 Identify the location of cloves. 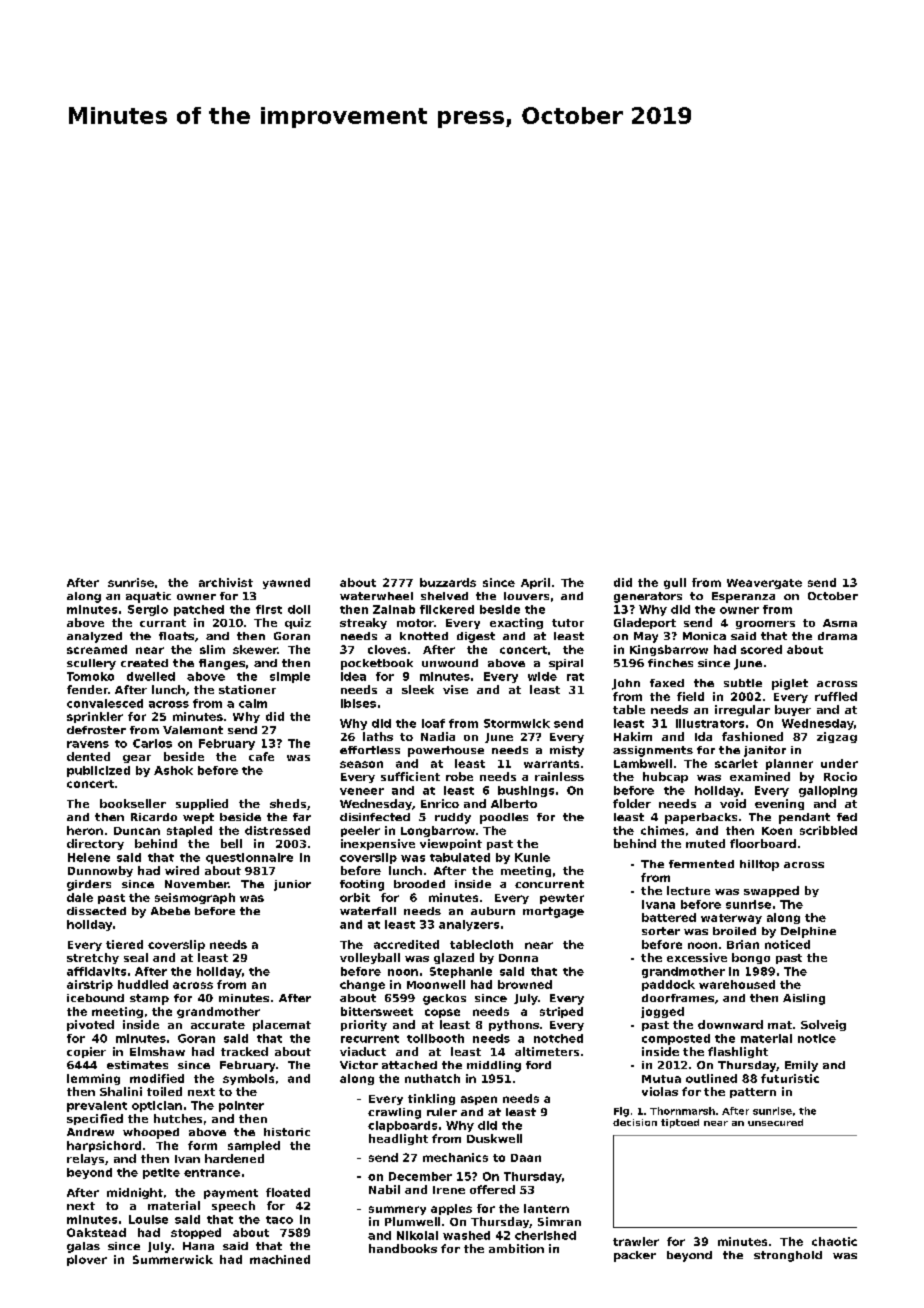
(387, 649).
